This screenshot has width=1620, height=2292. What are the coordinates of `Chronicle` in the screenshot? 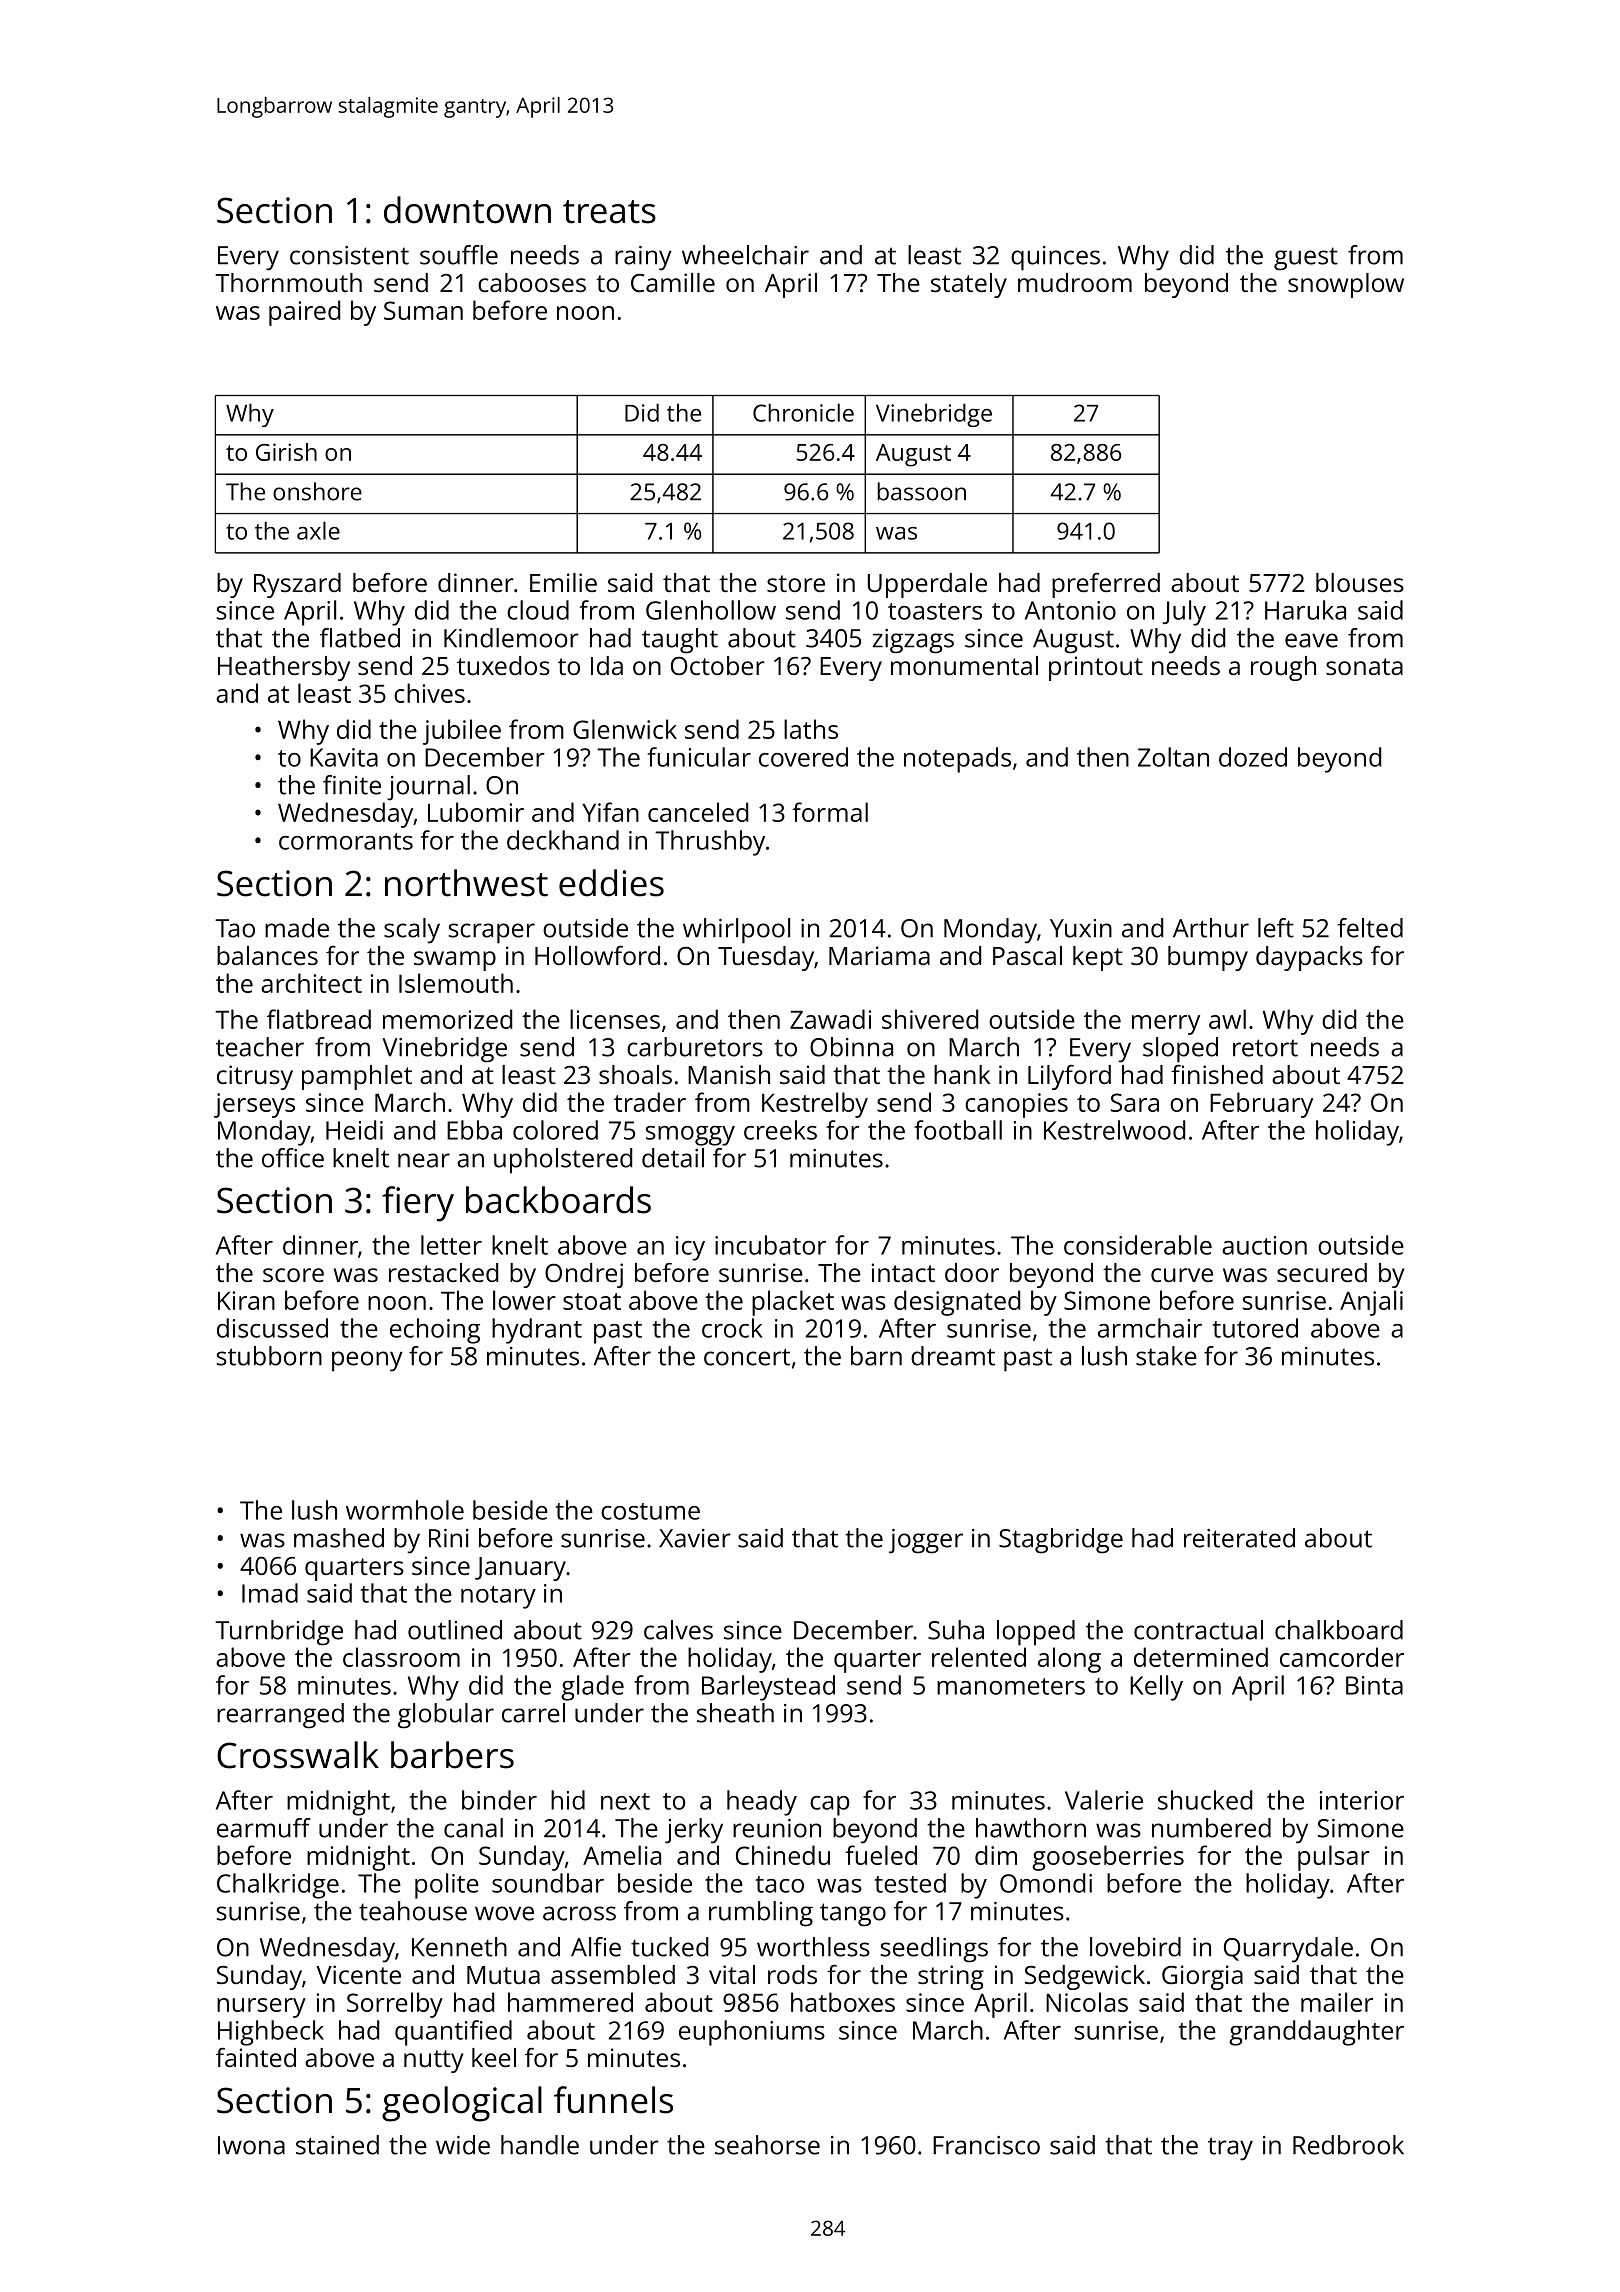 It's located at (803, 412).
